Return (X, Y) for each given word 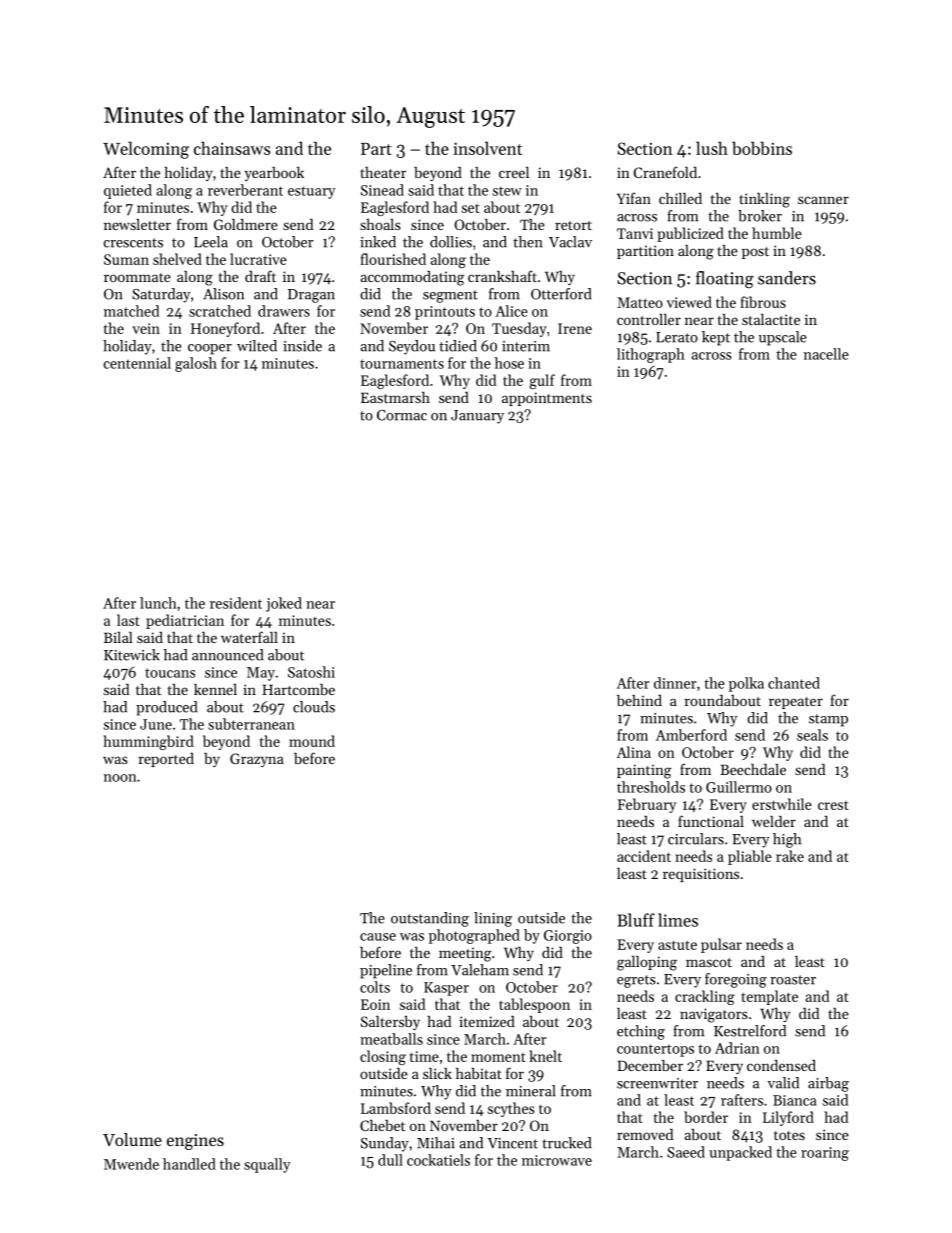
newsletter (137, 224)
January (477, 417)
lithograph (651, 355)
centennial (137, 363)
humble (777, 233)
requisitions (701, 875)
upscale (783, 338)
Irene (575, 328)
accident (644, 856)
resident (236, 603)
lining (493, 919)
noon (120, 778)
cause (378, 937)
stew (507, 191)
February (646, 805)
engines (195, 1142)
